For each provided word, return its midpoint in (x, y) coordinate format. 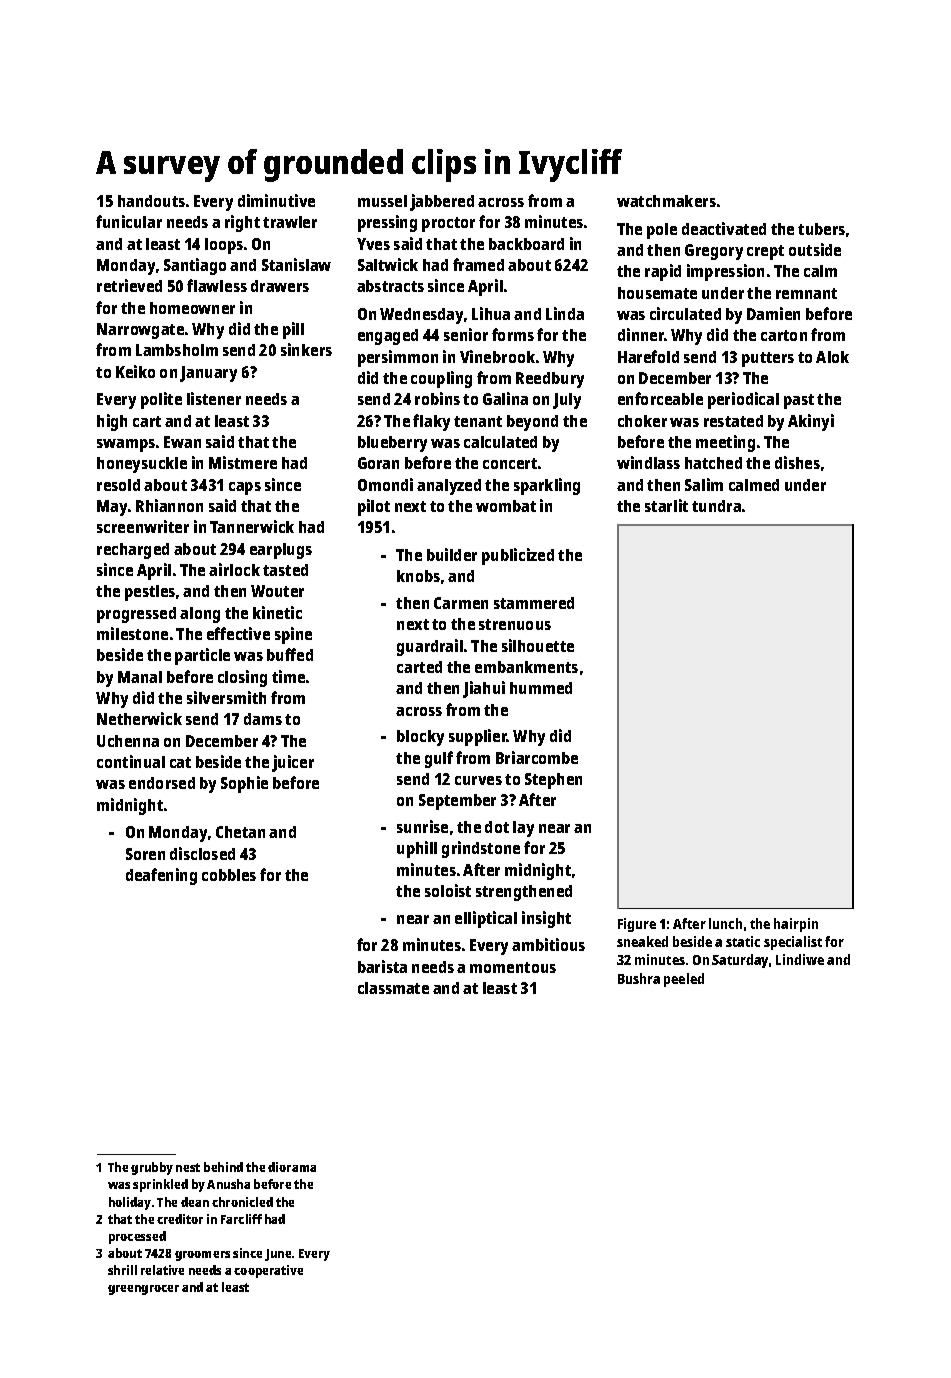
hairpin (796, 925)
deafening (161, 876)
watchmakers (666, 201)
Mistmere (243, 462)
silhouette (538, 645)
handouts (151, 201)
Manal (140, 677)
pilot (374, 507)
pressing (387, 223)
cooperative (268, 1271)
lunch (725, 923)
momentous (513, 967)
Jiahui (484, 689)
